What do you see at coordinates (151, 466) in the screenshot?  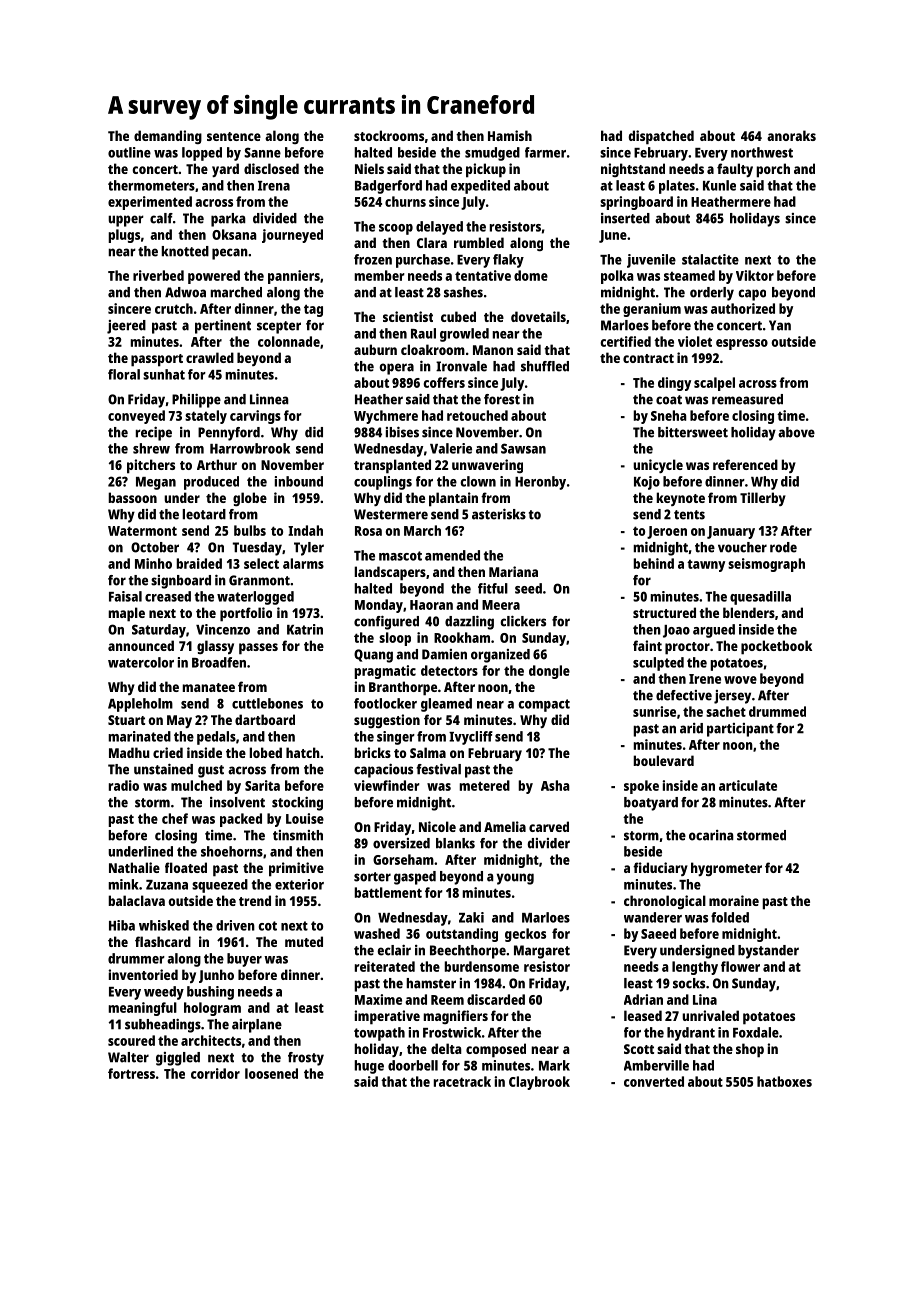 I see `pitchers` at bounding box center [151, 466].
